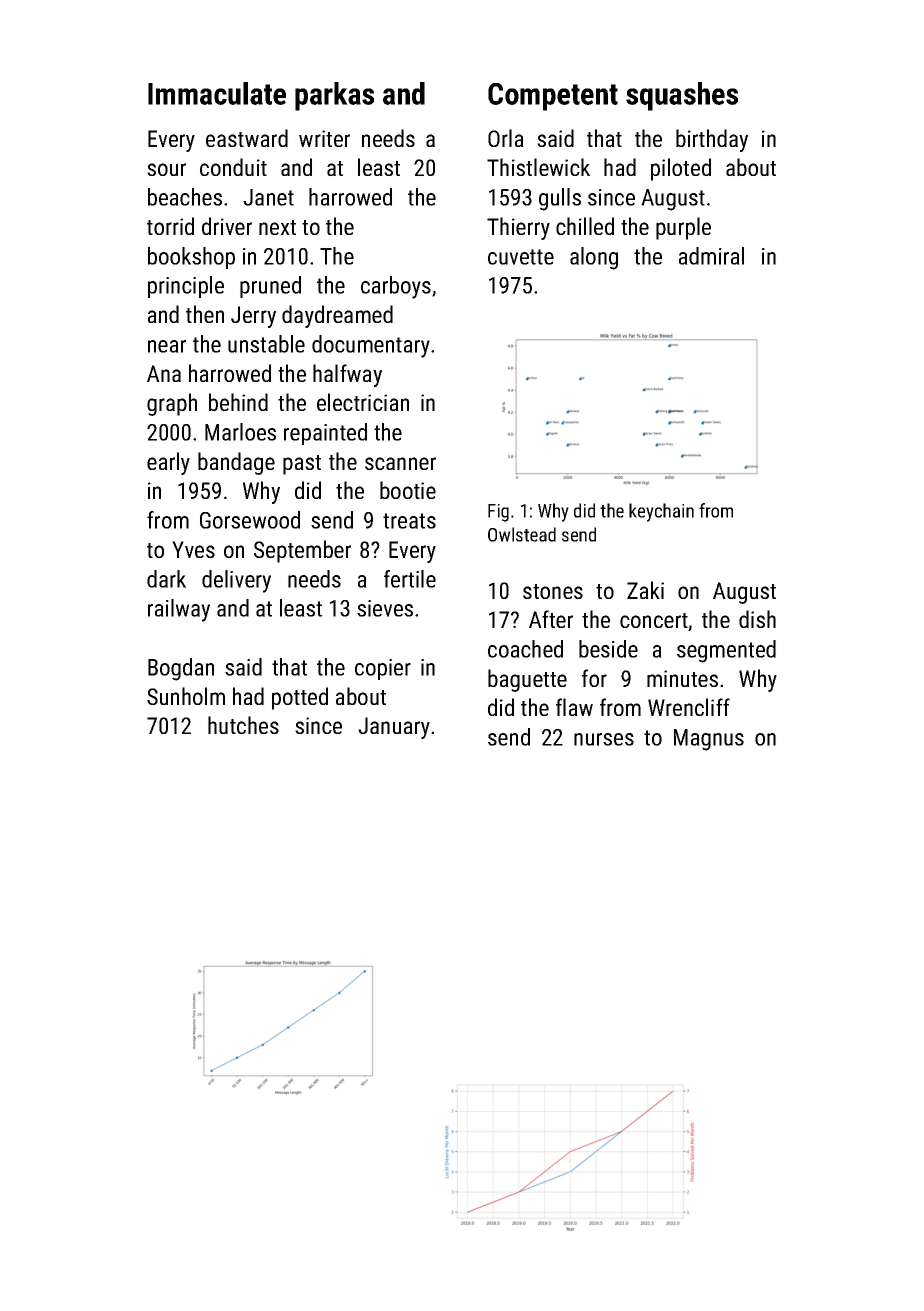  What do you see at coordinates (604, 739) in the screenshot?
I see `nurses` at bounding box center [604, 739].
